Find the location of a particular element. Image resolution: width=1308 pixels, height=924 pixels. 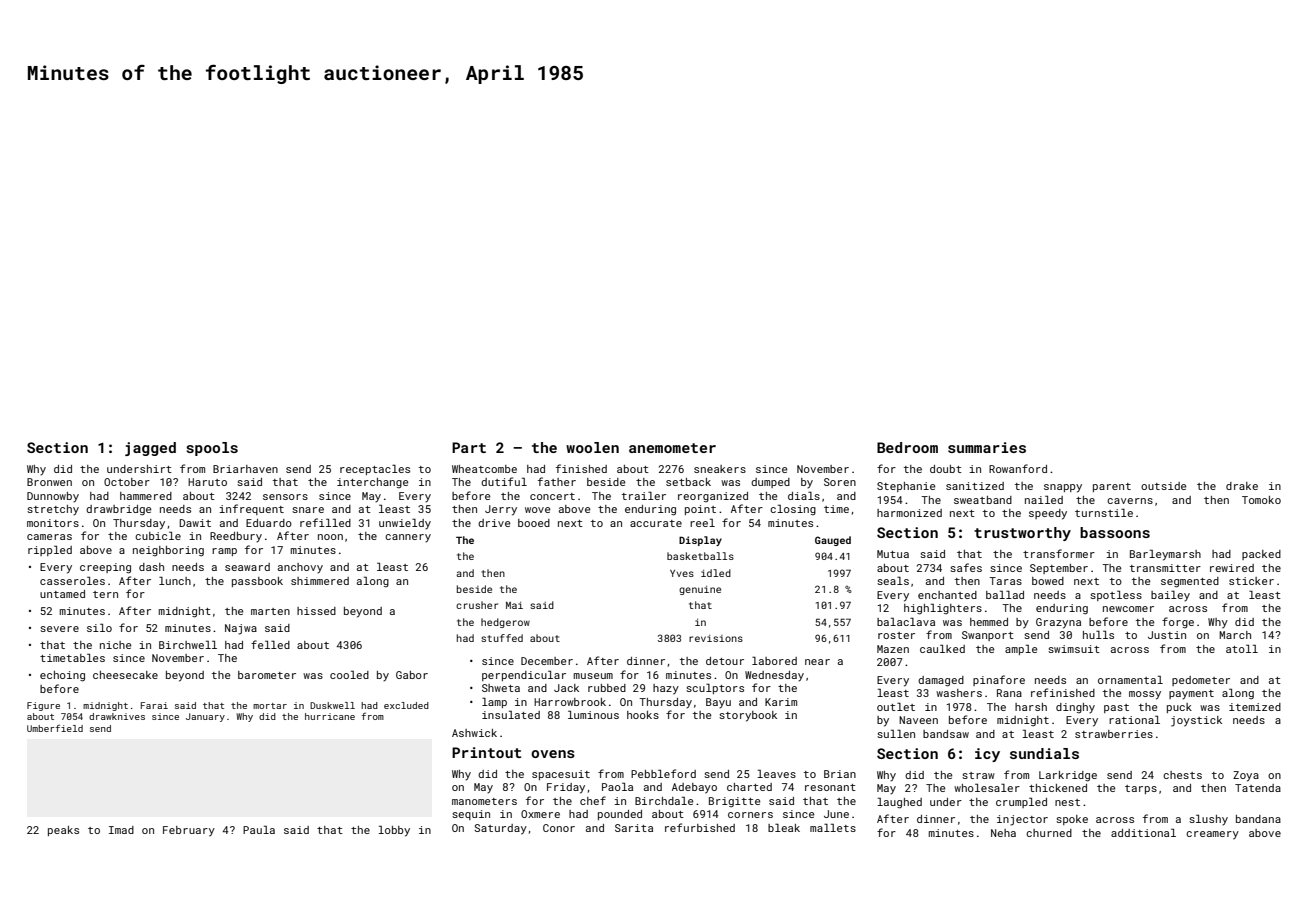

Taras is located at coordinates (1005, 581).
